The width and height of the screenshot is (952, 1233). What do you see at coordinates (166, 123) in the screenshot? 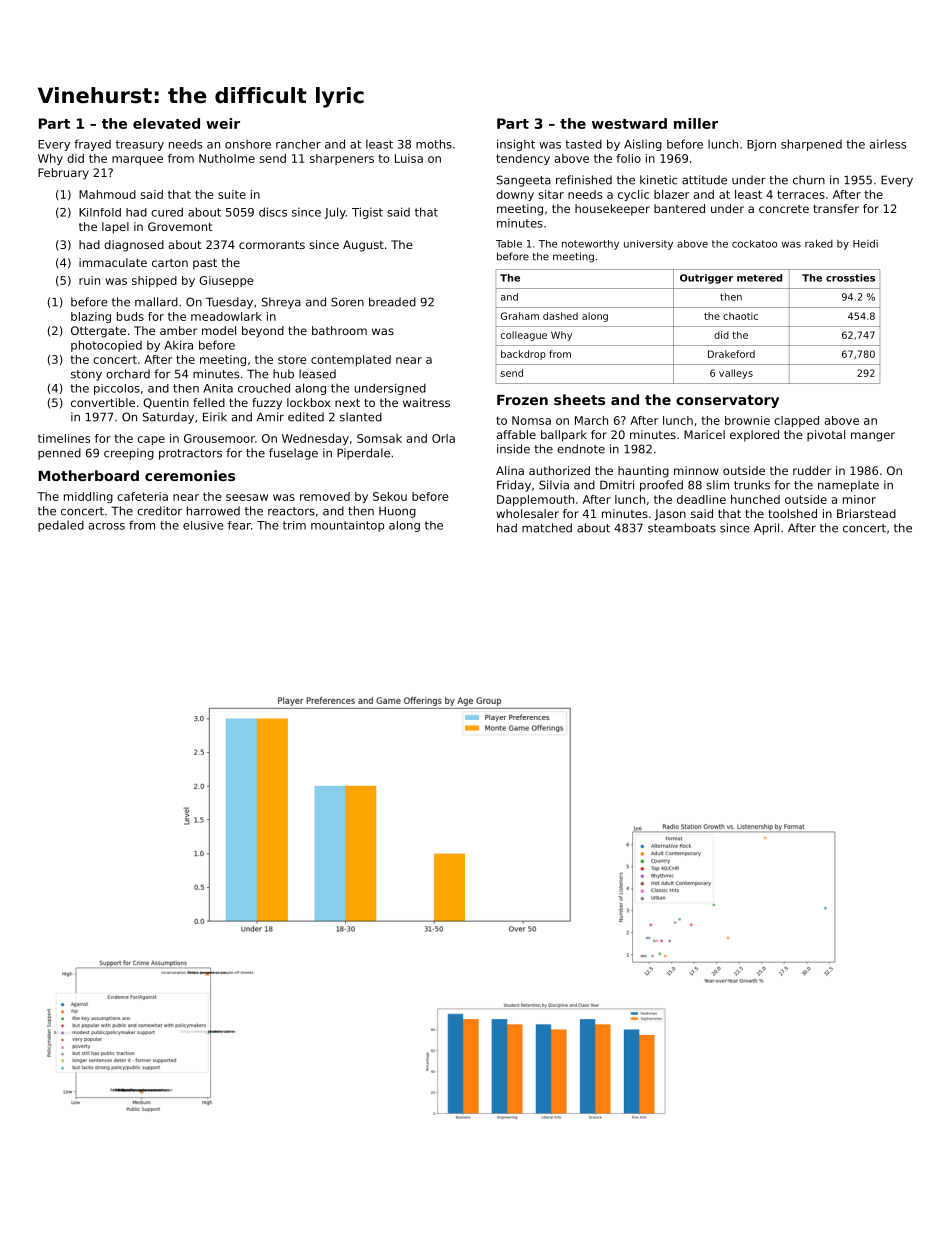
I see `elevated` at bounding box center [166, 123].
